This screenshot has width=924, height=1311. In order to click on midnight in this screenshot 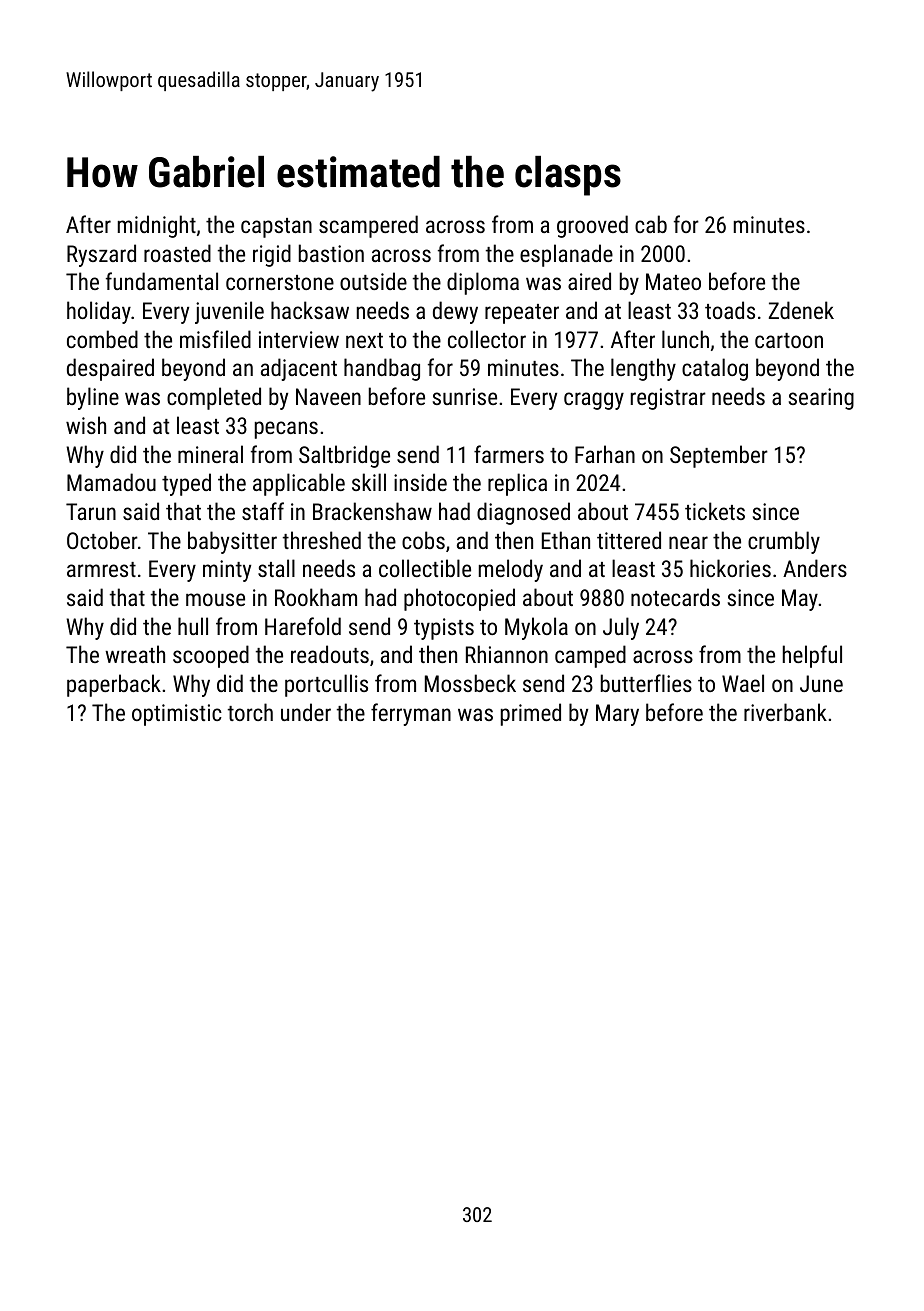, I will do `click(157, 226)`.
